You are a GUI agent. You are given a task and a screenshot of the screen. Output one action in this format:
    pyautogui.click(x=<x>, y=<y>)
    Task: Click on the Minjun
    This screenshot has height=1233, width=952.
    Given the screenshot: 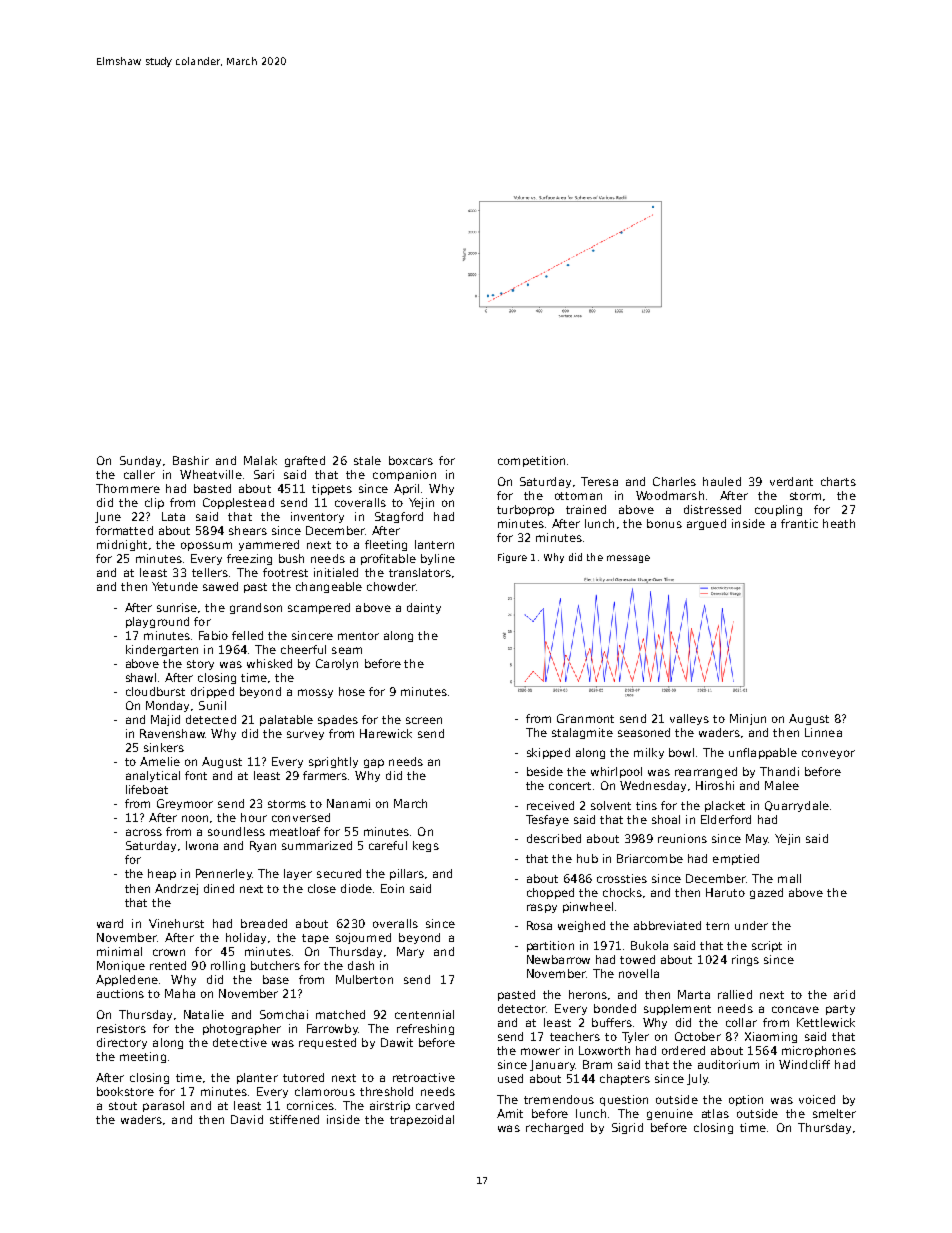 What is the action you would take?
    pyautogui.click(x=748, y=719)
